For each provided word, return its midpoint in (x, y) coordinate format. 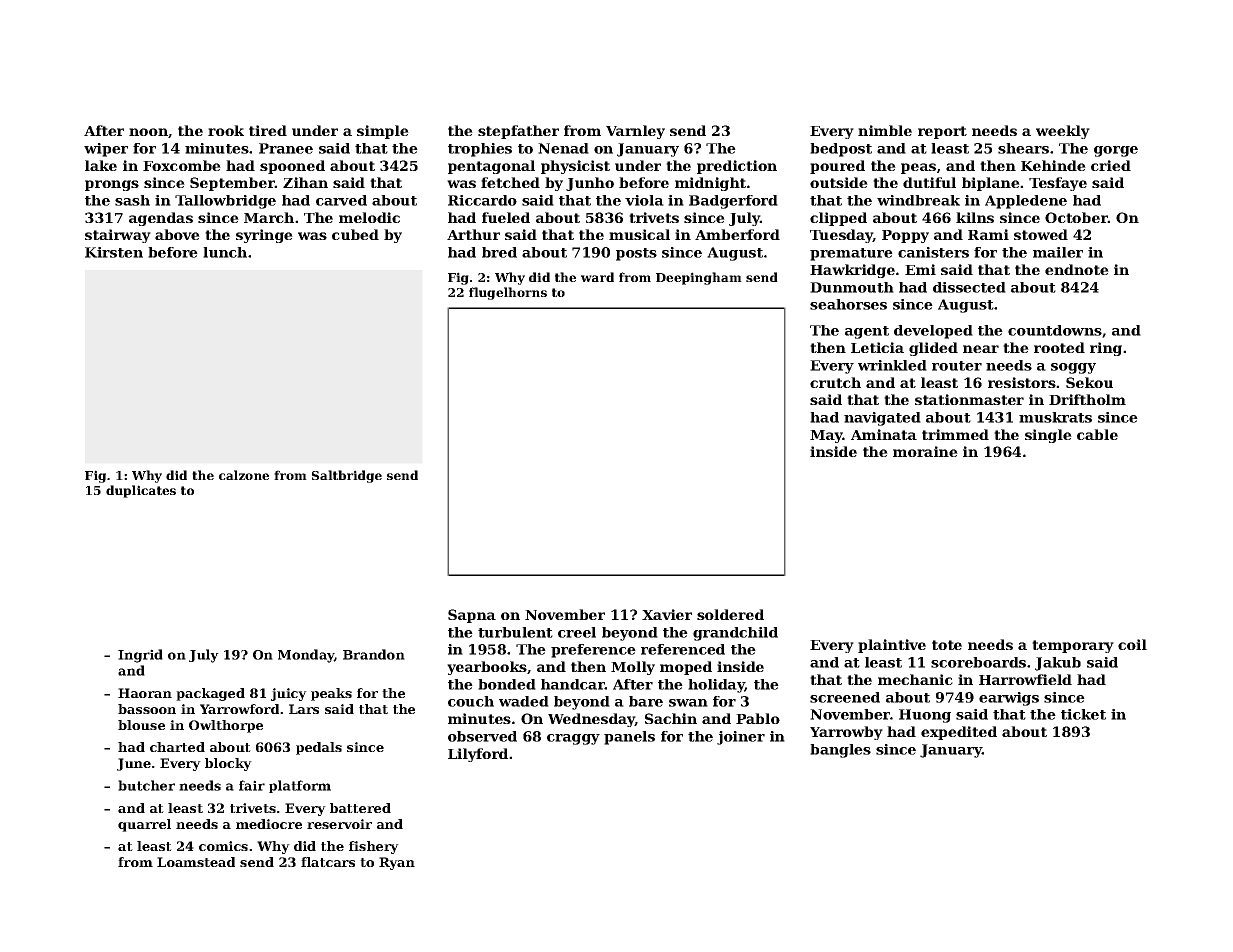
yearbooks (487, 668)
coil (1132, 644)
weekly (1063, 132)
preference (593, 651)
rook (226, 130)
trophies (480, 150)
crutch (835, 382)
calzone (244, 475)
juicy (289, 694)
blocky (228, 764)
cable (1097, 434)
